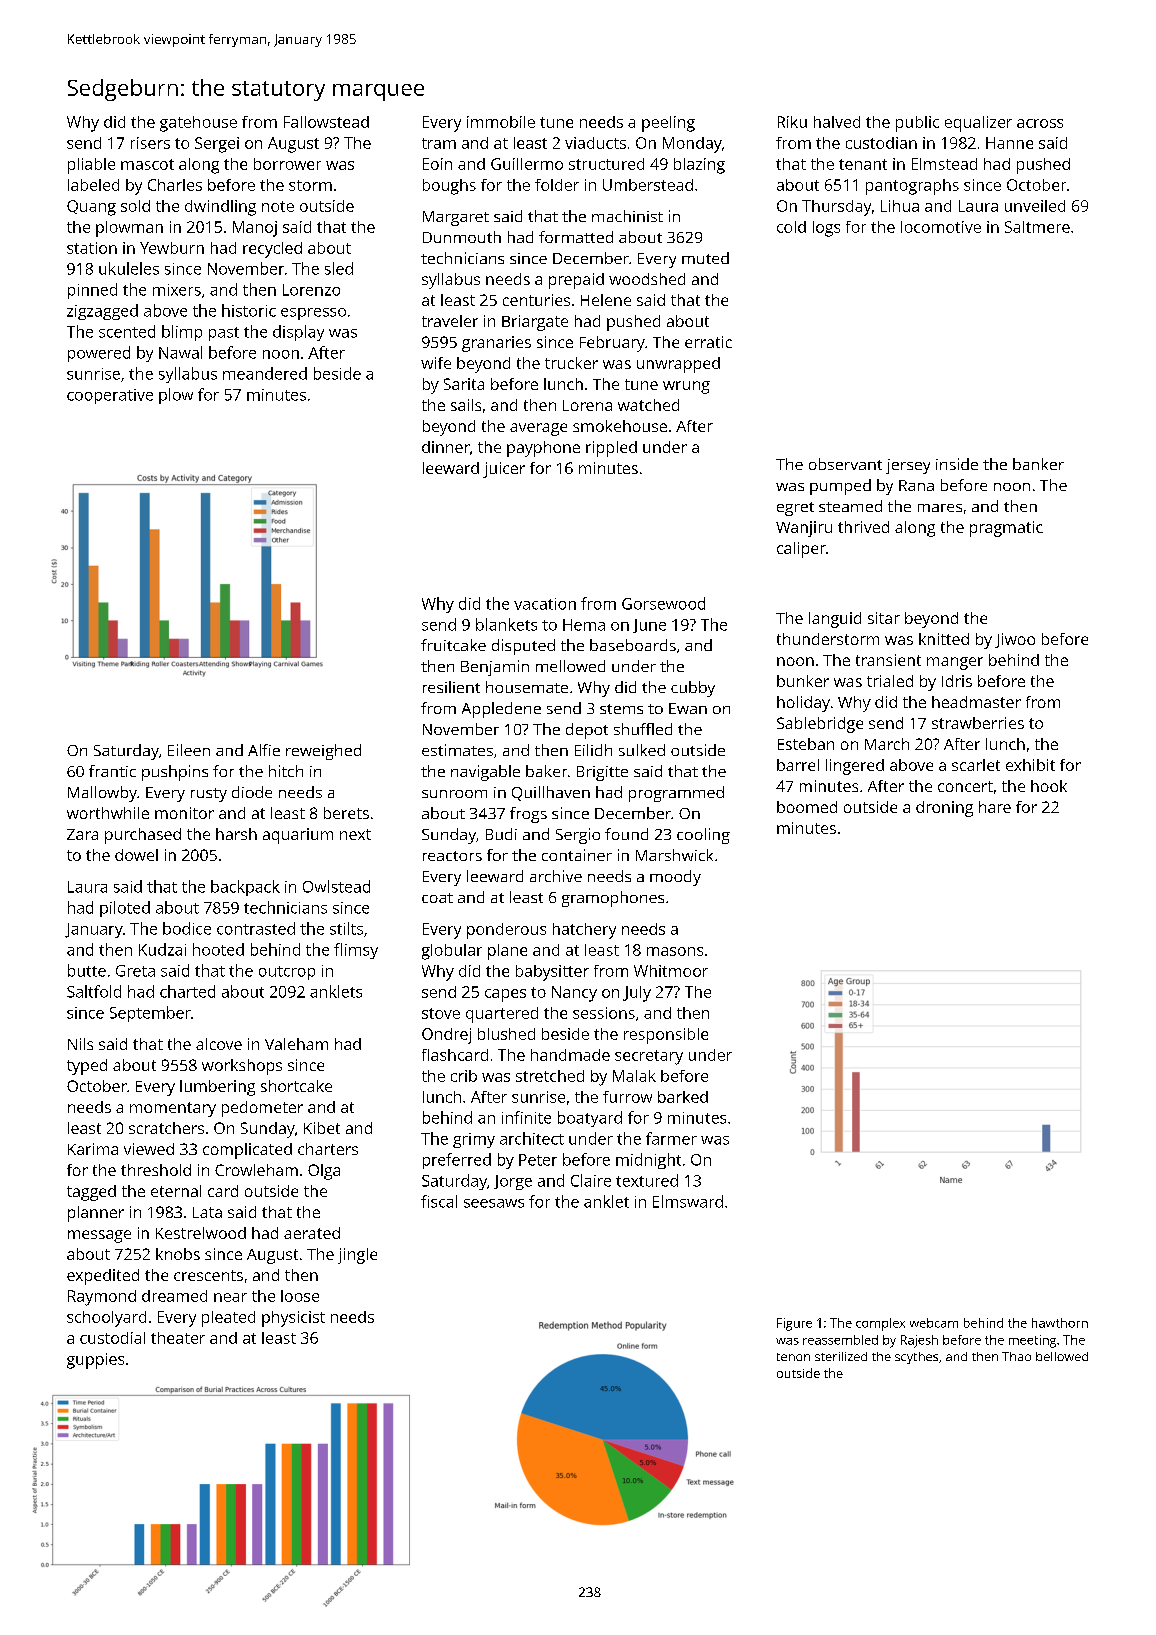 The image size is (1156, 1635). Describe the element at coordinates (826, 229) in the document. I see `logs` at that location.
